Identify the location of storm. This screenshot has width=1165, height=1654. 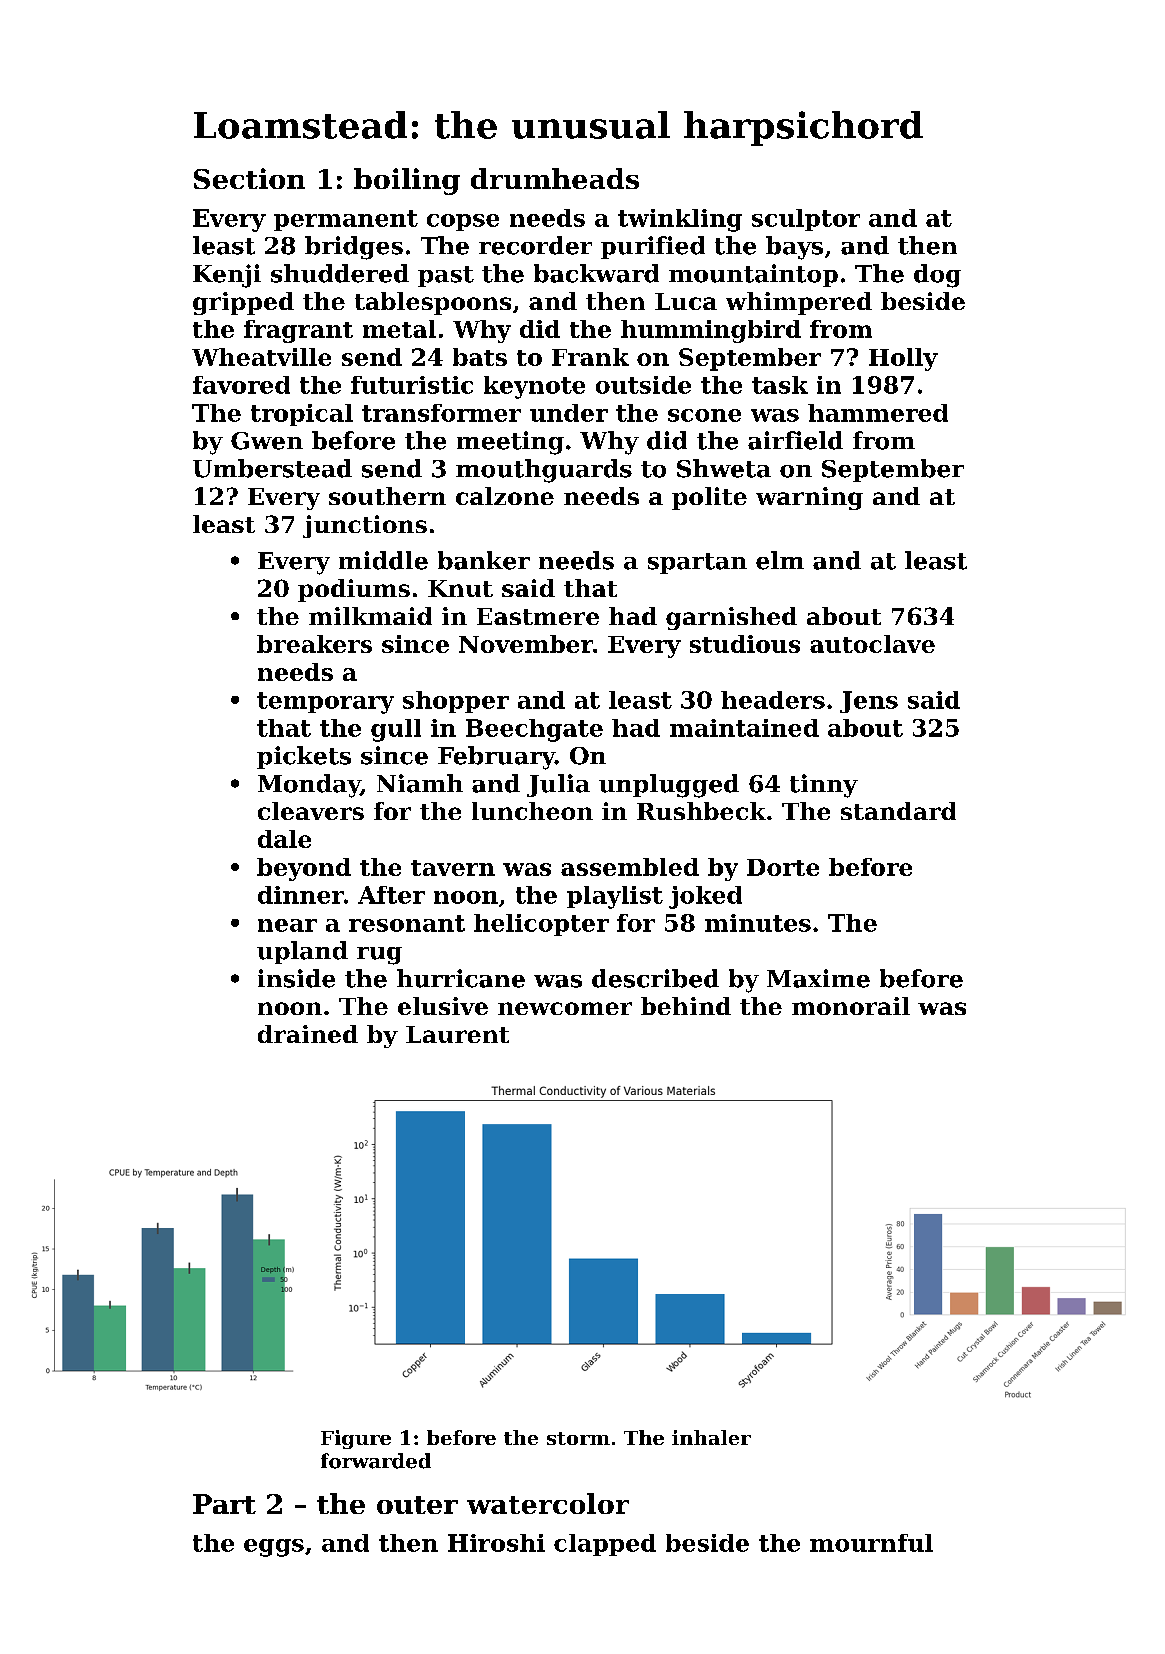
(578, 1438).
